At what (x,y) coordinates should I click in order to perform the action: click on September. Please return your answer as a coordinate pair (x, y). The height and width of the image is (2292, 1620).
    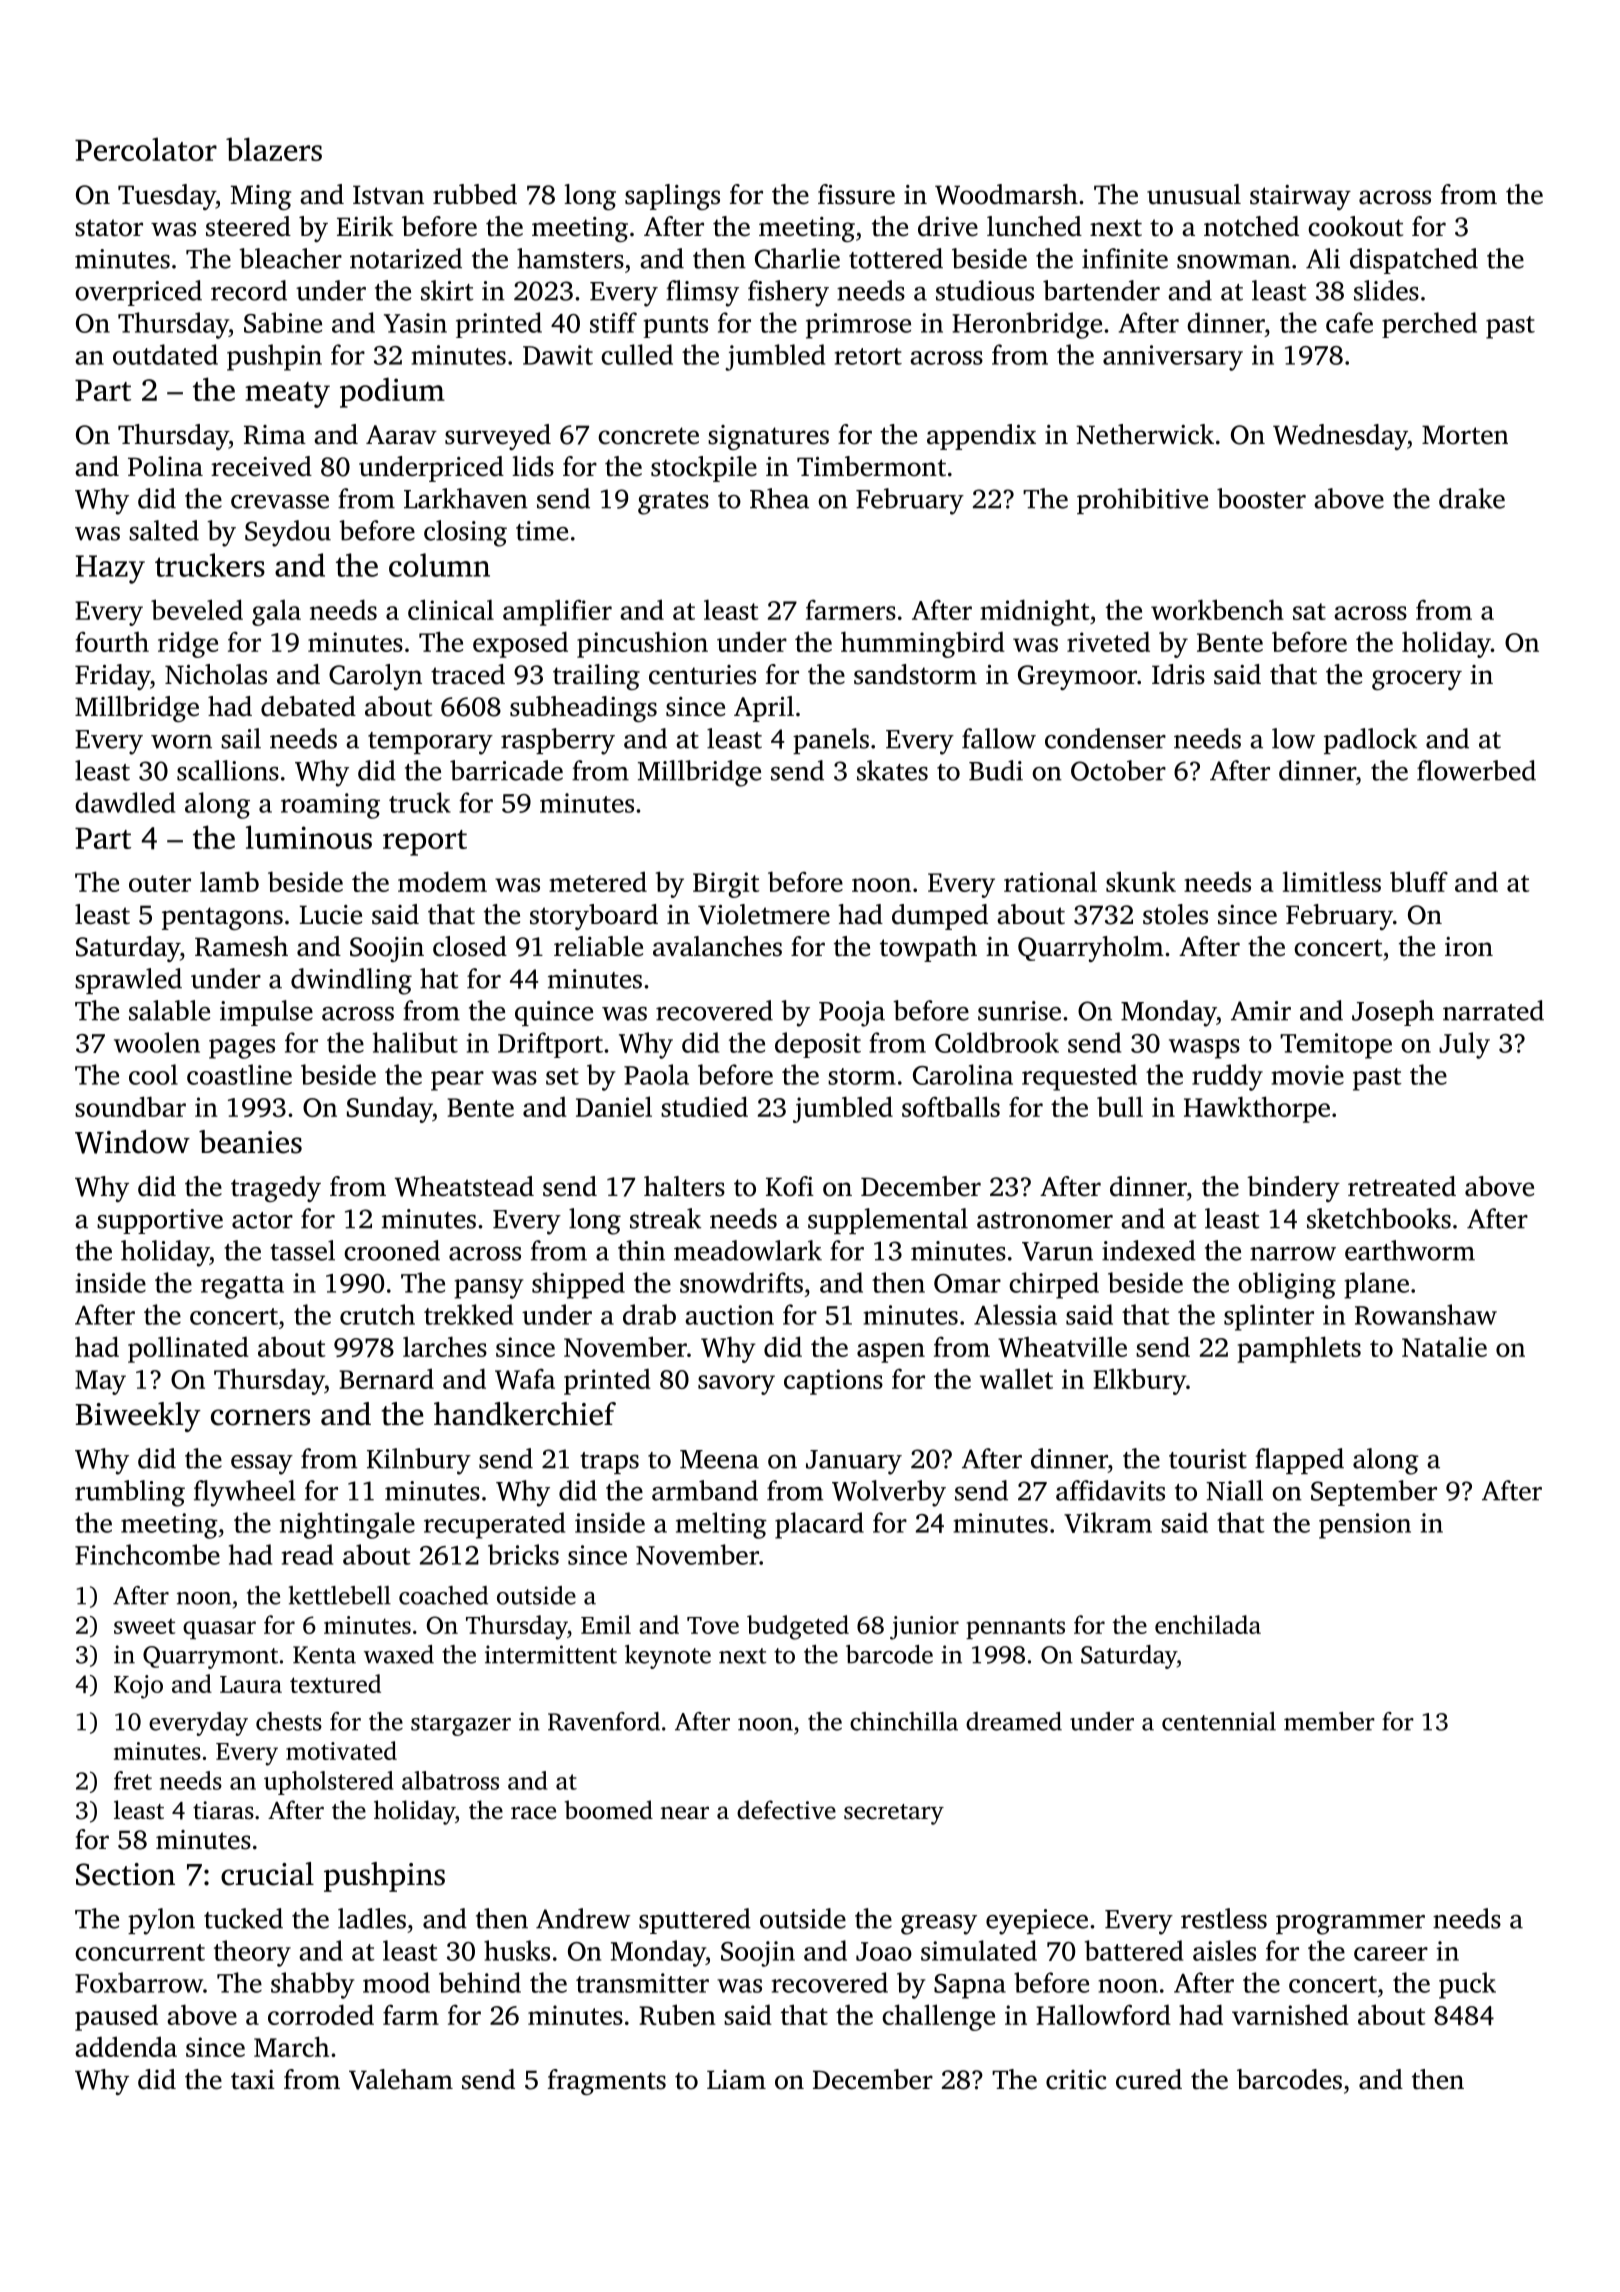
    Looking at the image, I should click on (1374, 1493).
